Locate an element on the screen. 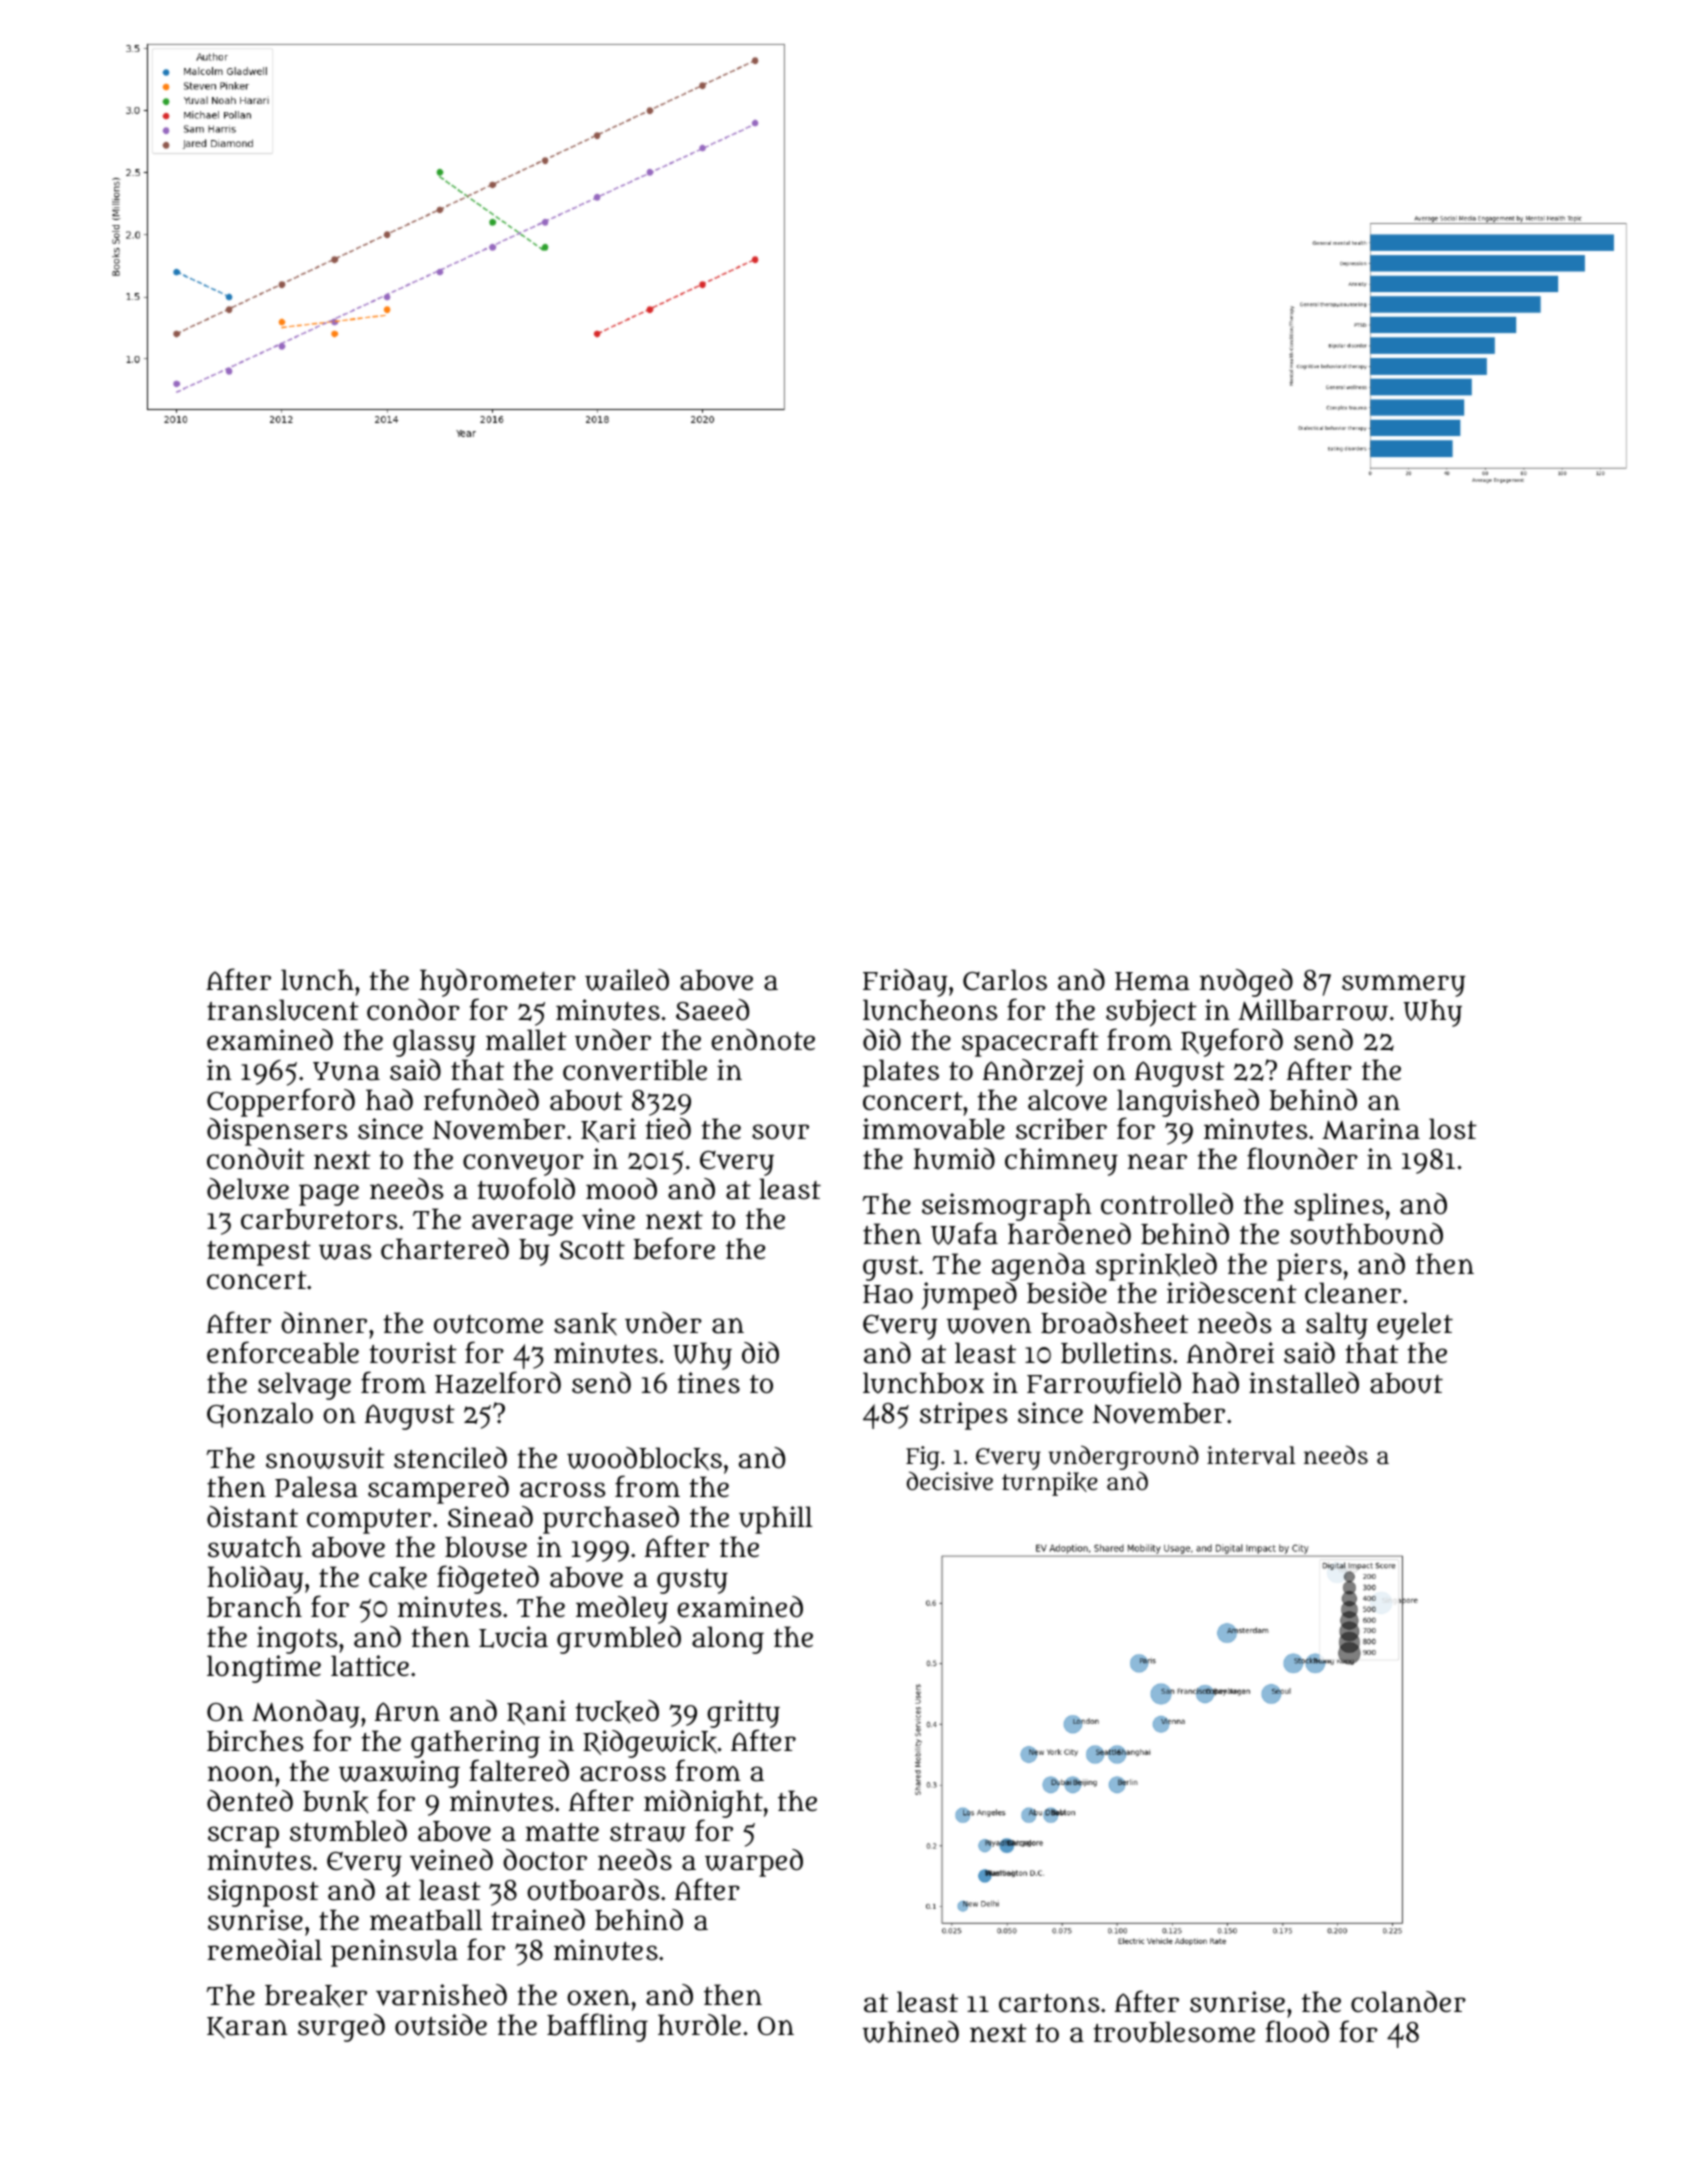 The width and height of the screenshot is (1683, 2178). hydrometer is located at coordinates (498, 983).
